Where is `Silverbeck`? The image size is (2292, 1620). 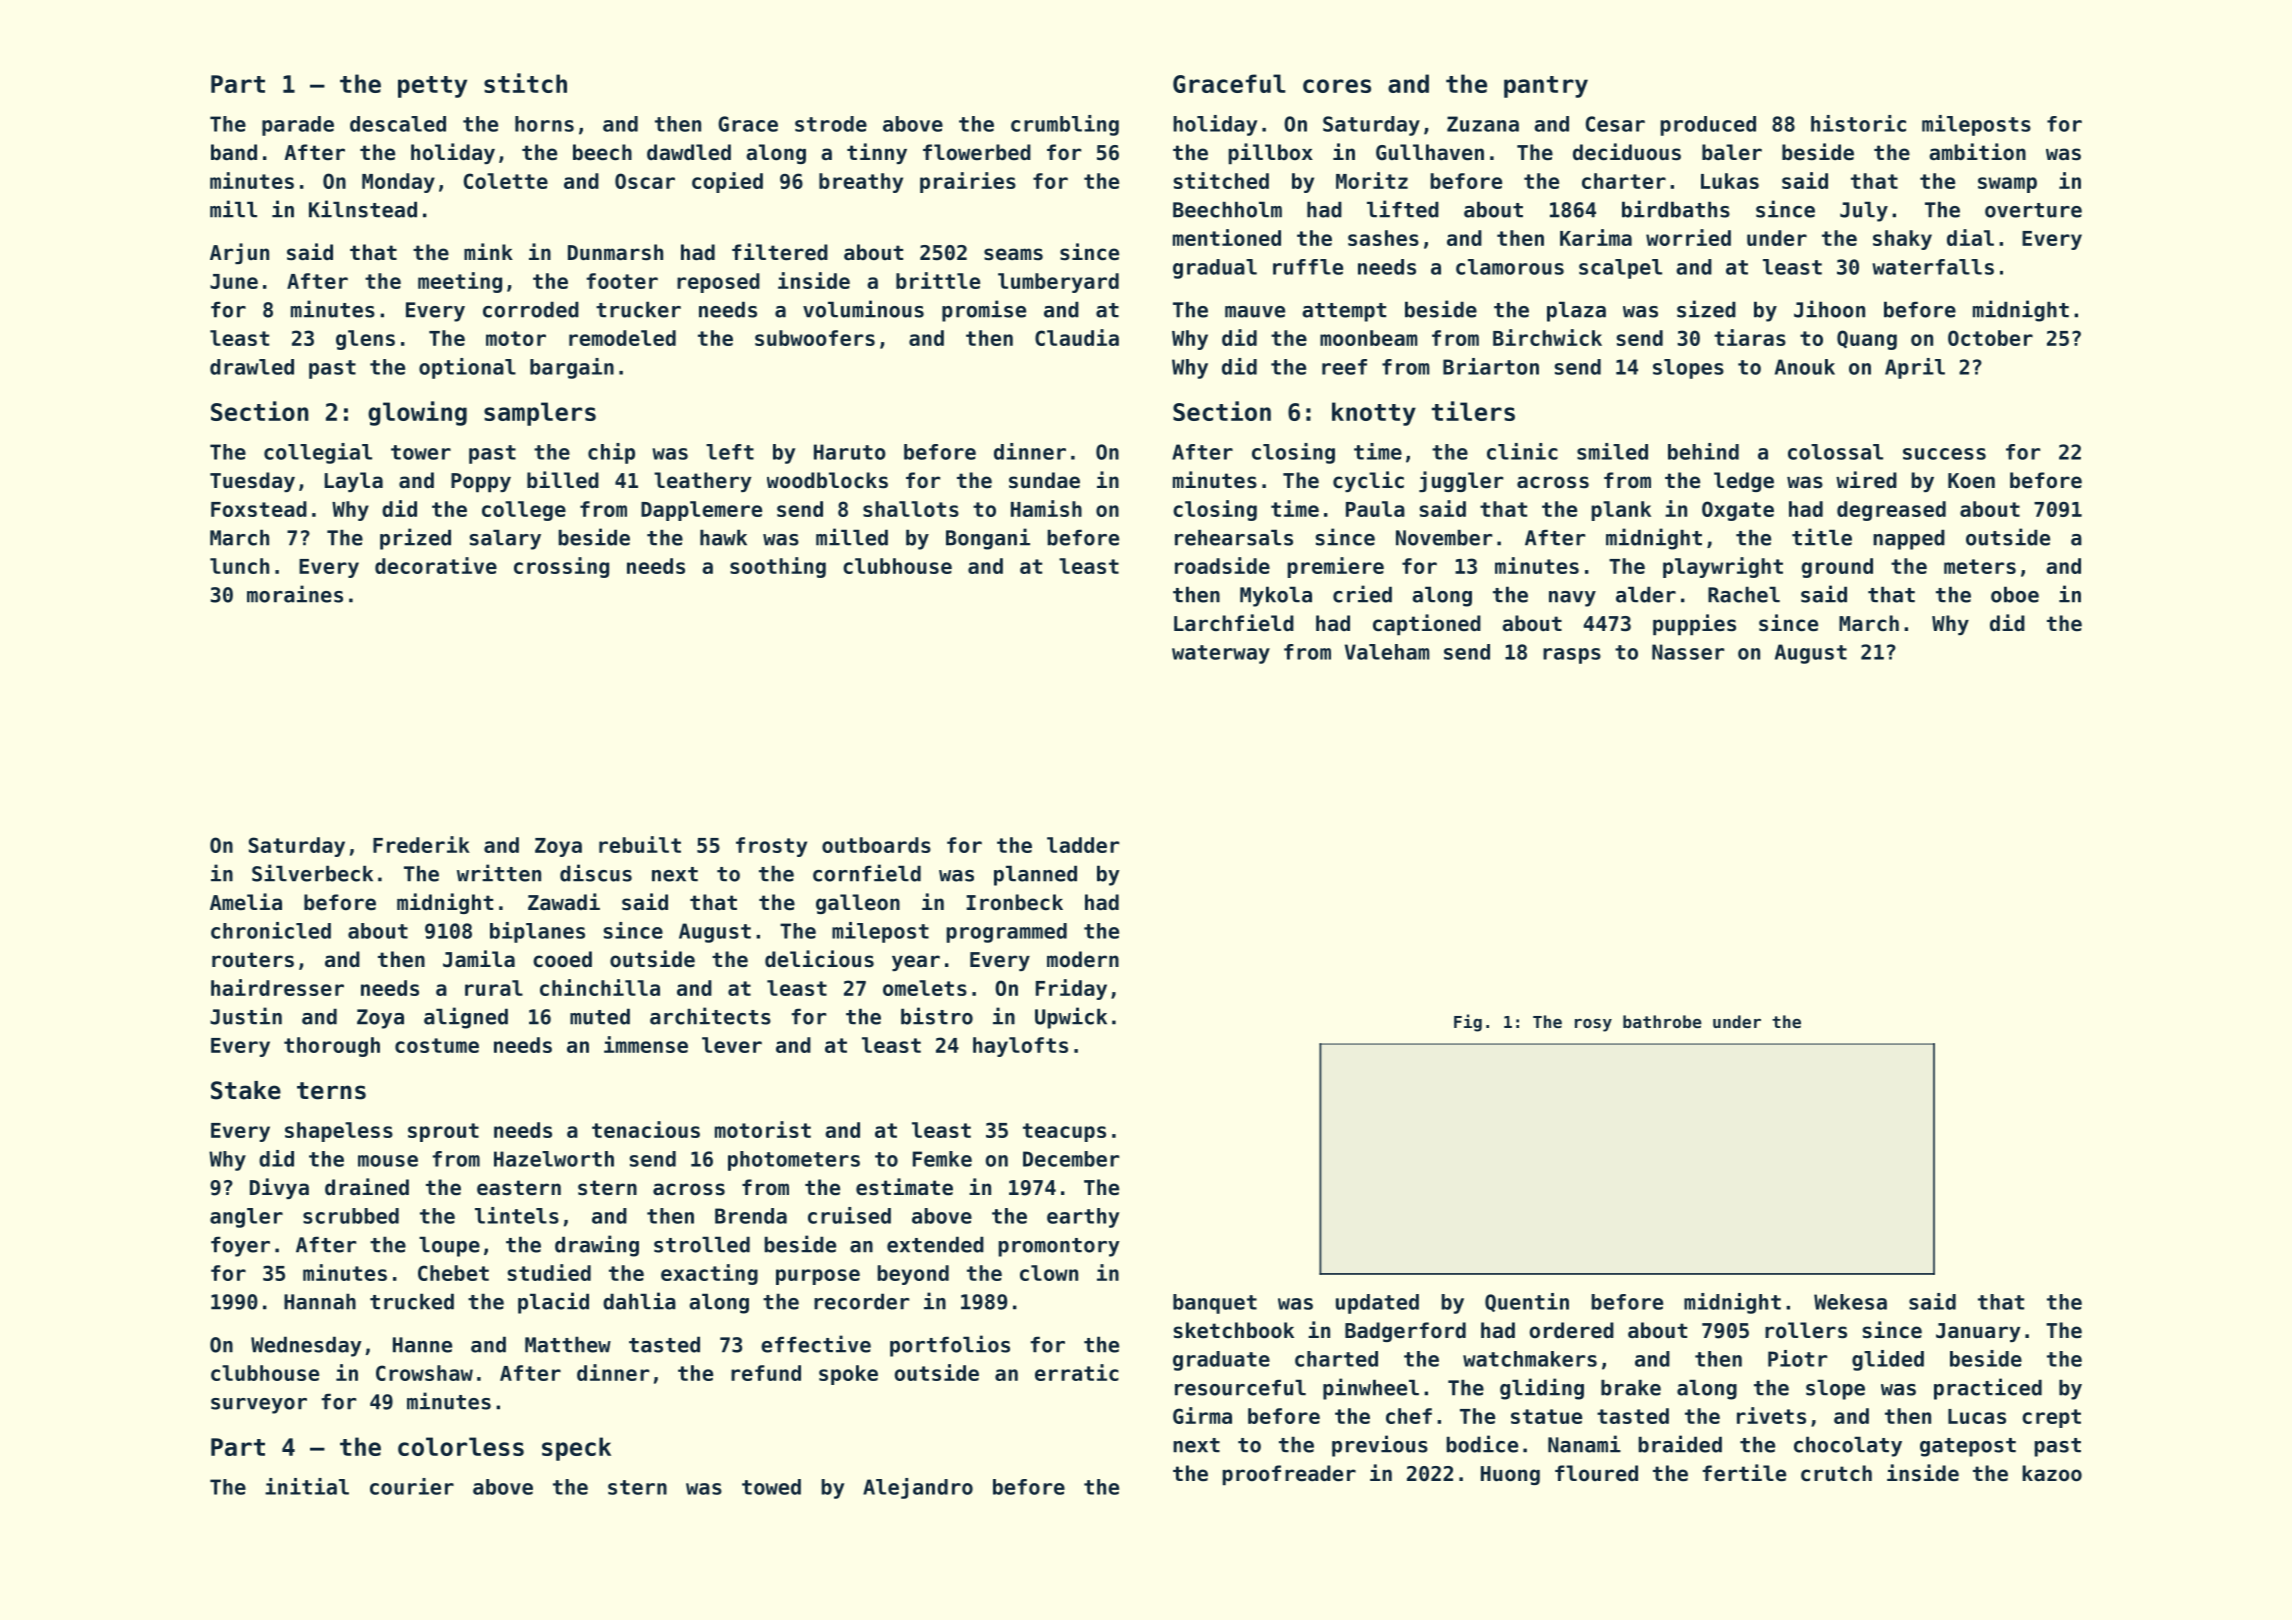
Silverbeck is located at coordinates (312, 873).
